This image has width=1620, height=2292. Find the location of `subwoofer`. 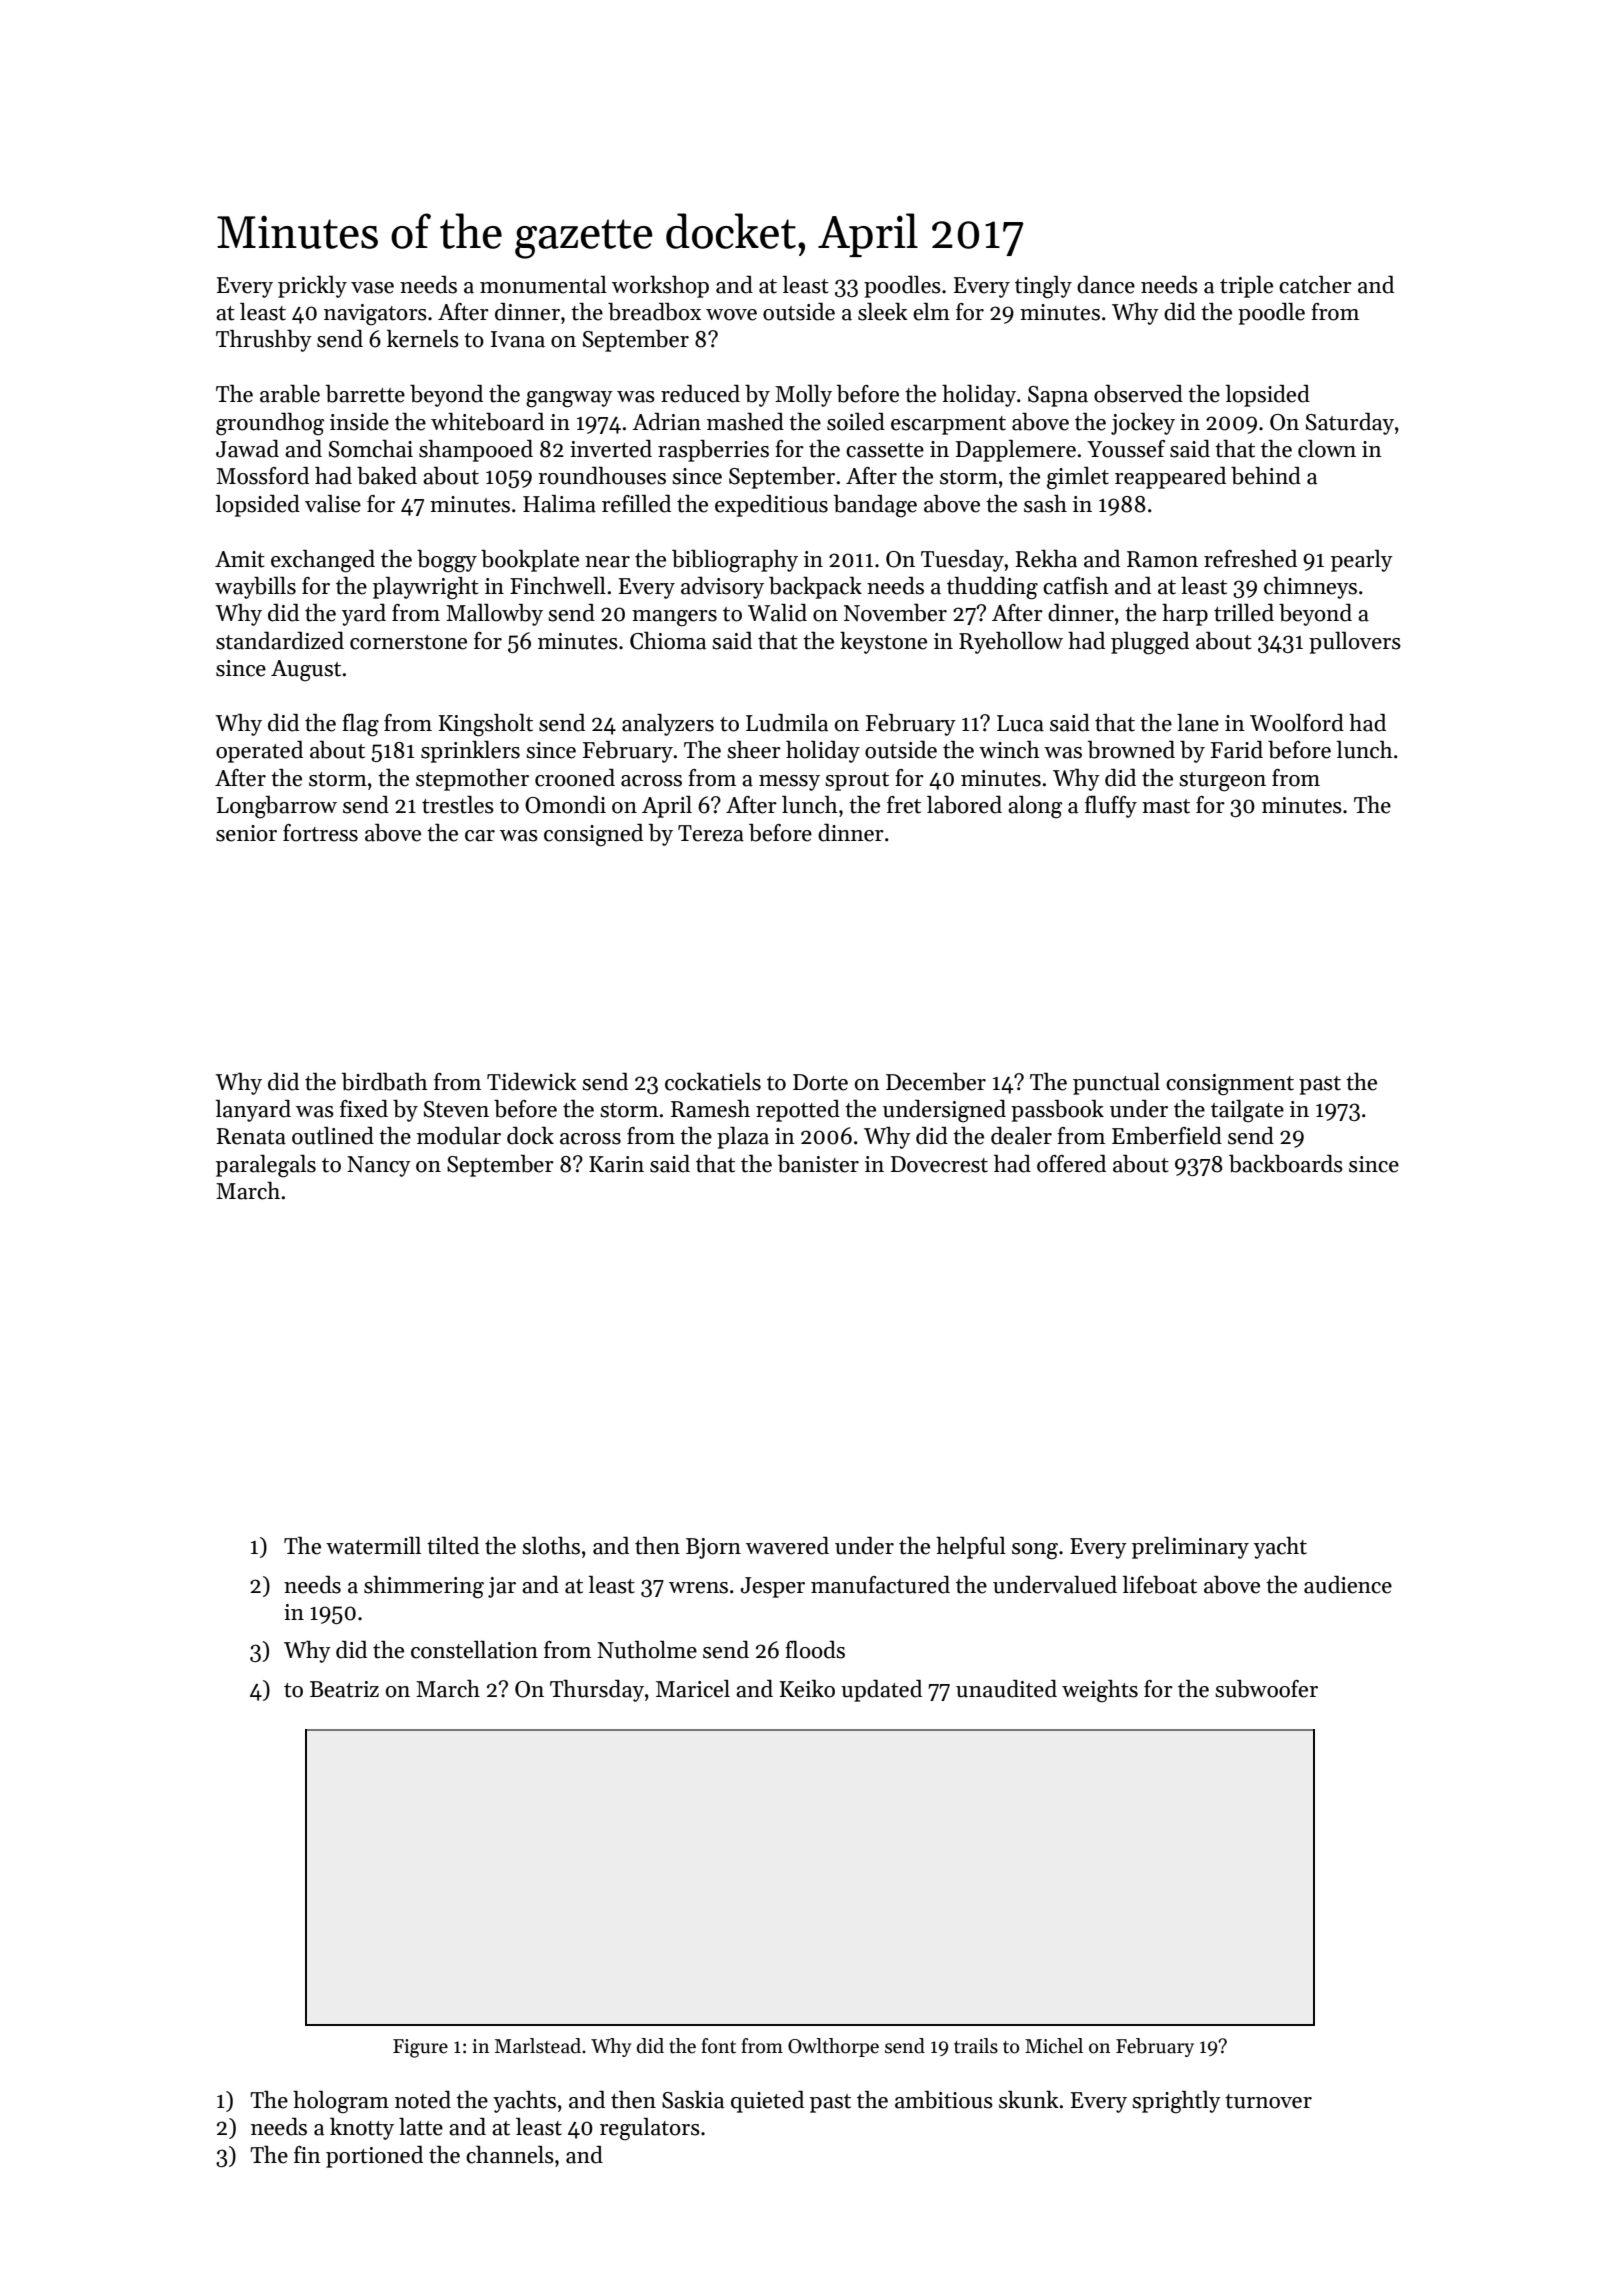

subwoofer is located at coordinates (1266, 1689).
